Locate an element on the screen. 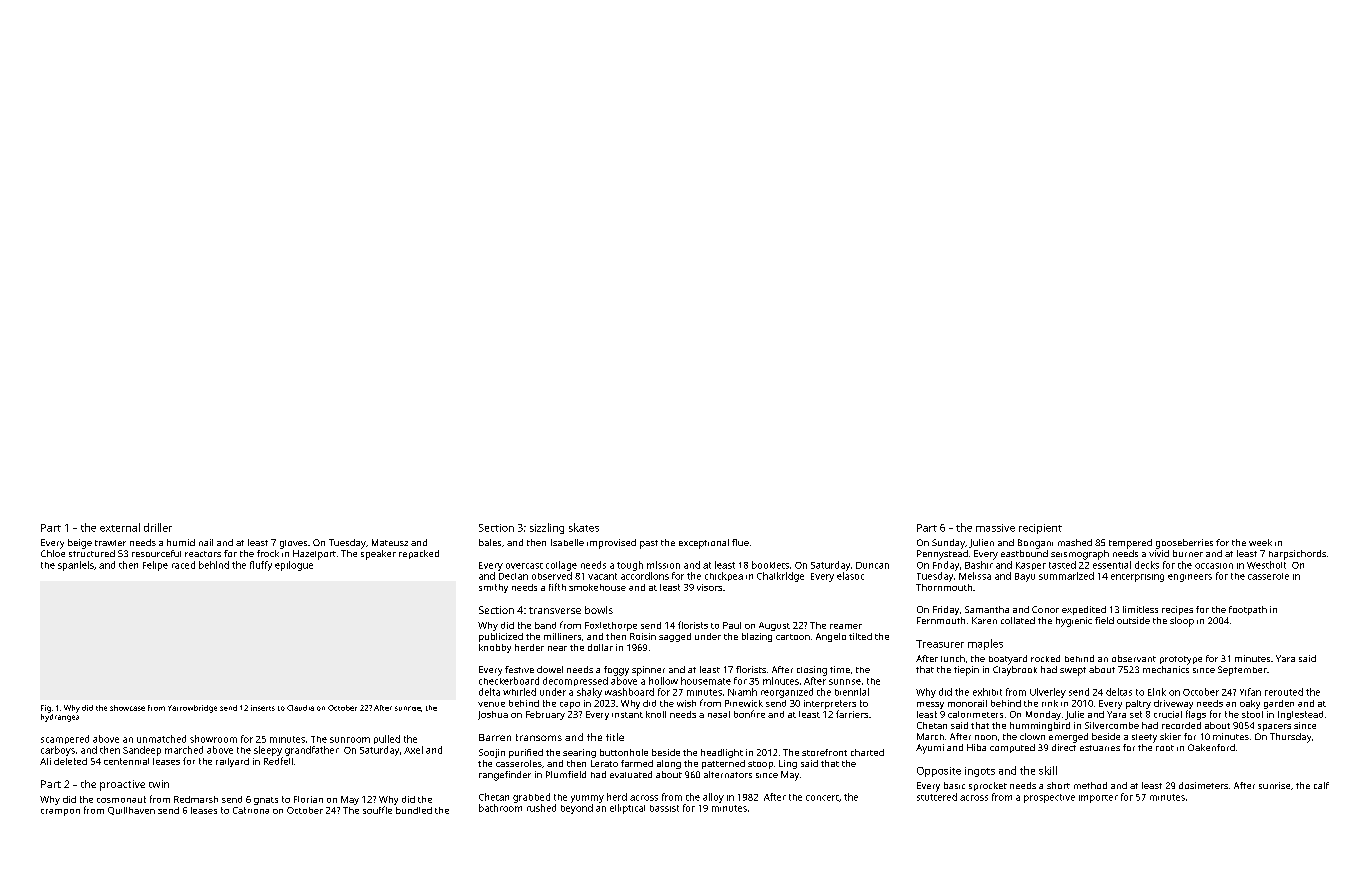 Image resolution: width=1372 pixels, height=887 pixels. smithy is located at coordinates (493, 588).
